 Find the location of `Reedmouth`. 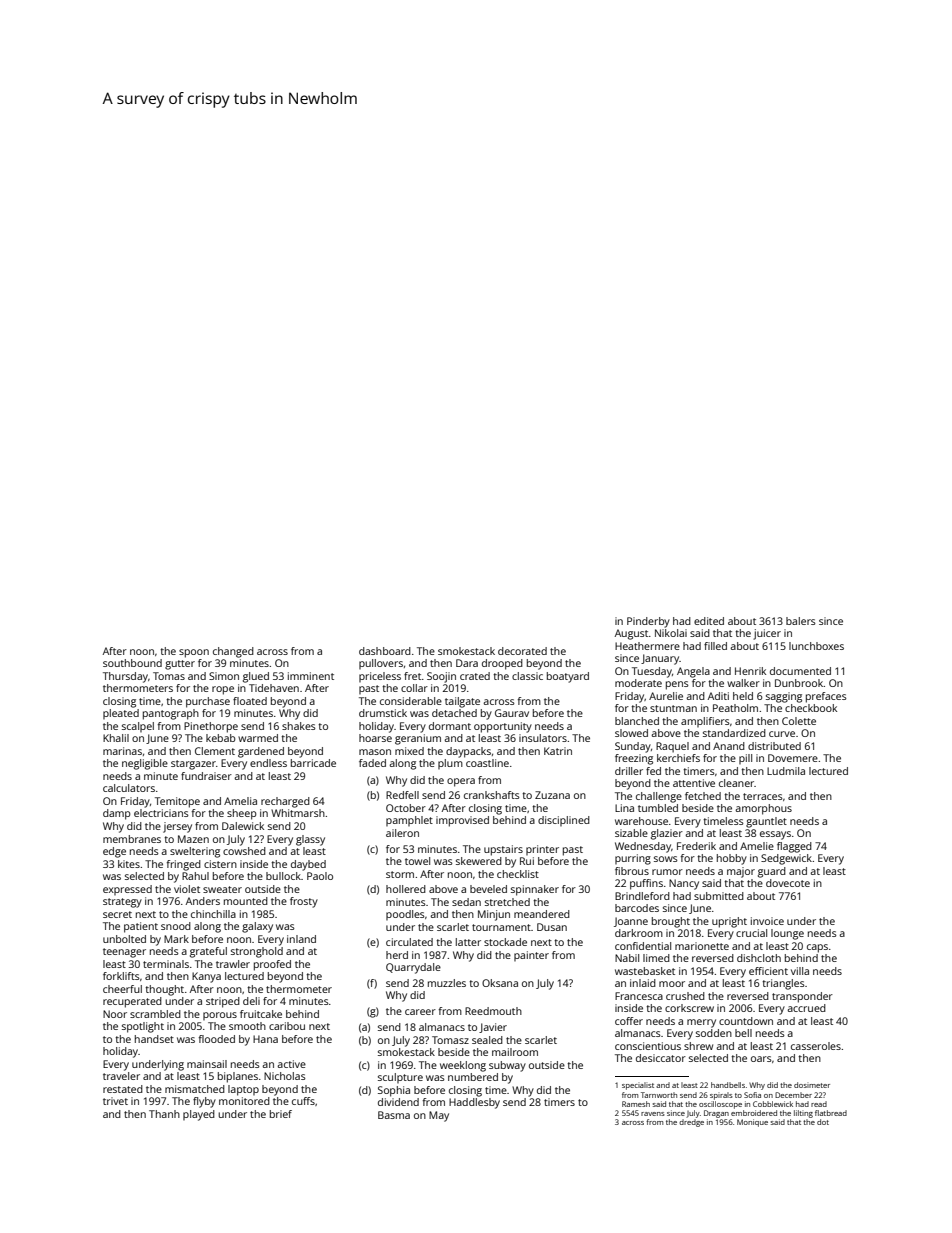

Reedmouth is located at coordinates (493, 1011).
